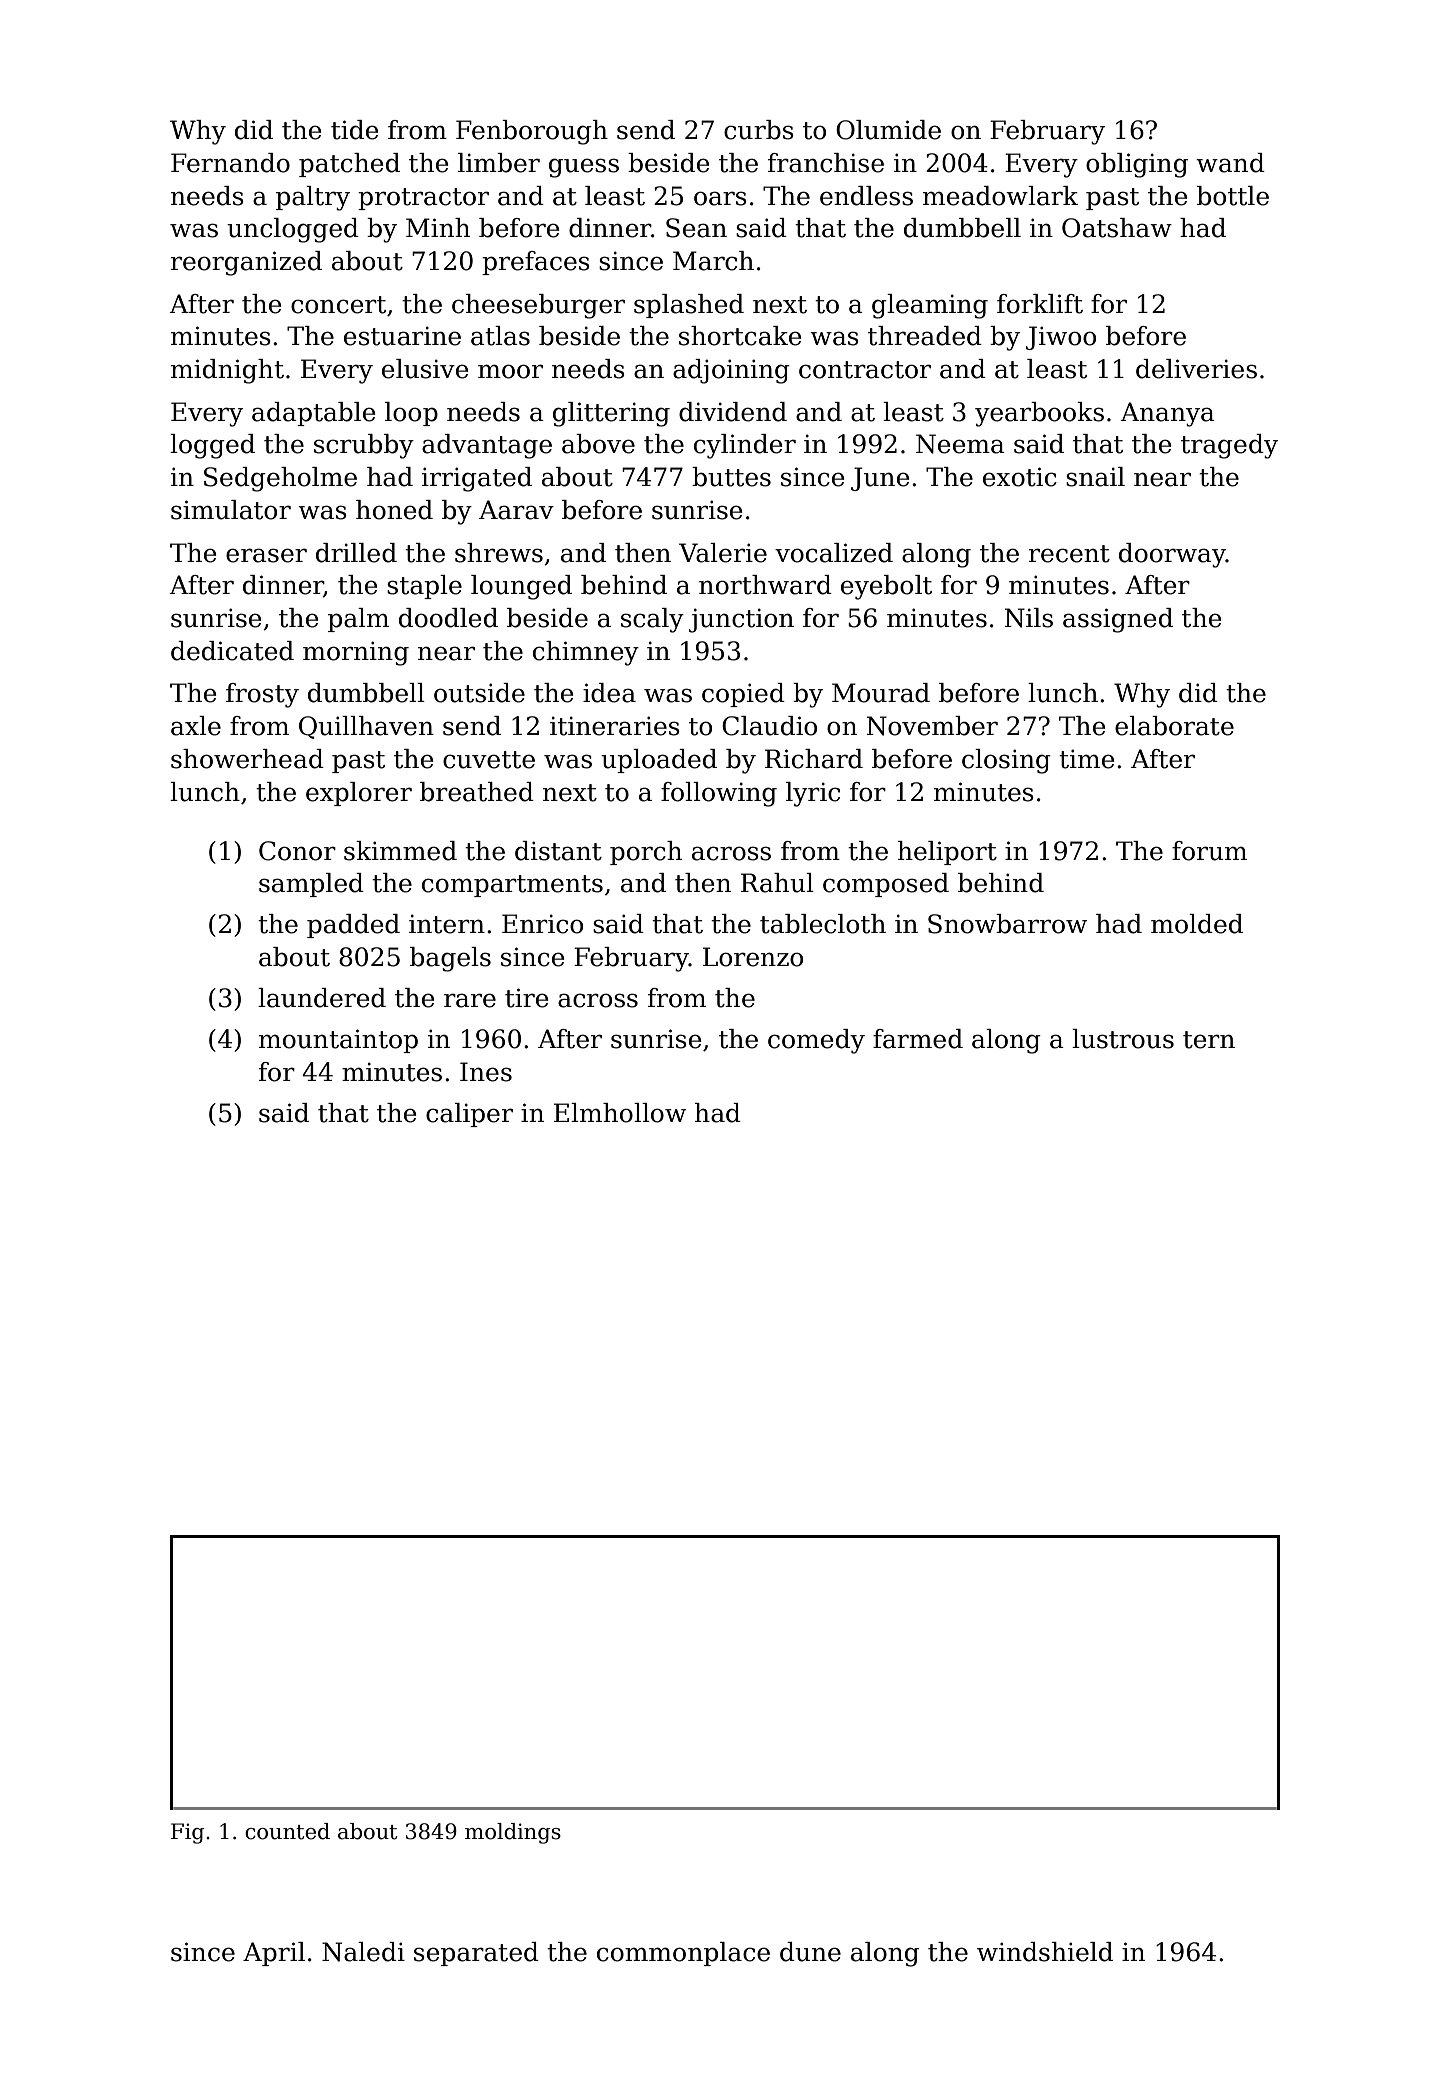 The width and height of the screenshot is (1450, 2100). I want to click on composed, so click(886, 885).
